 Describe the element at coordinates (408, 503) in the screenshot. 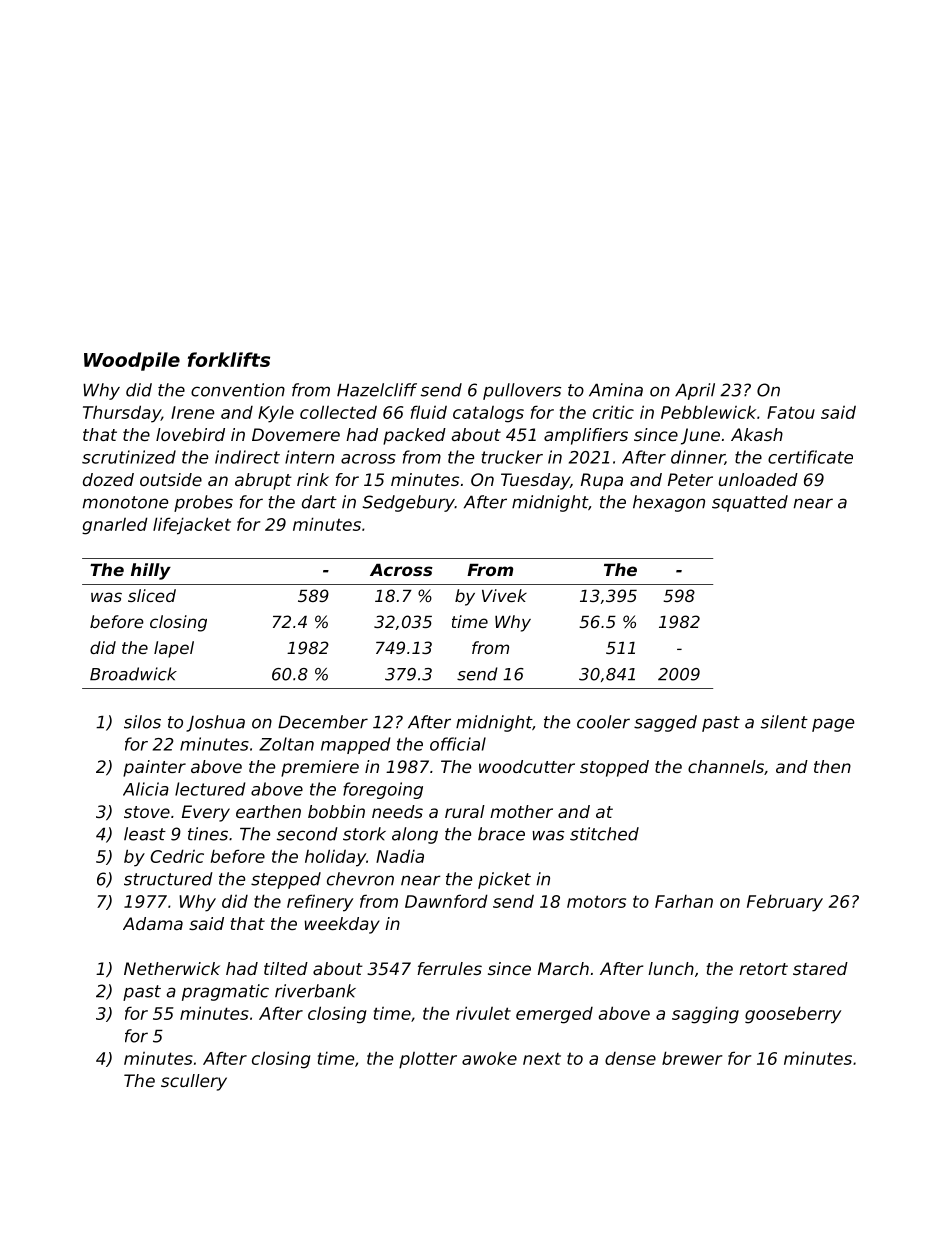

I see `Sedgebury` at that location.
